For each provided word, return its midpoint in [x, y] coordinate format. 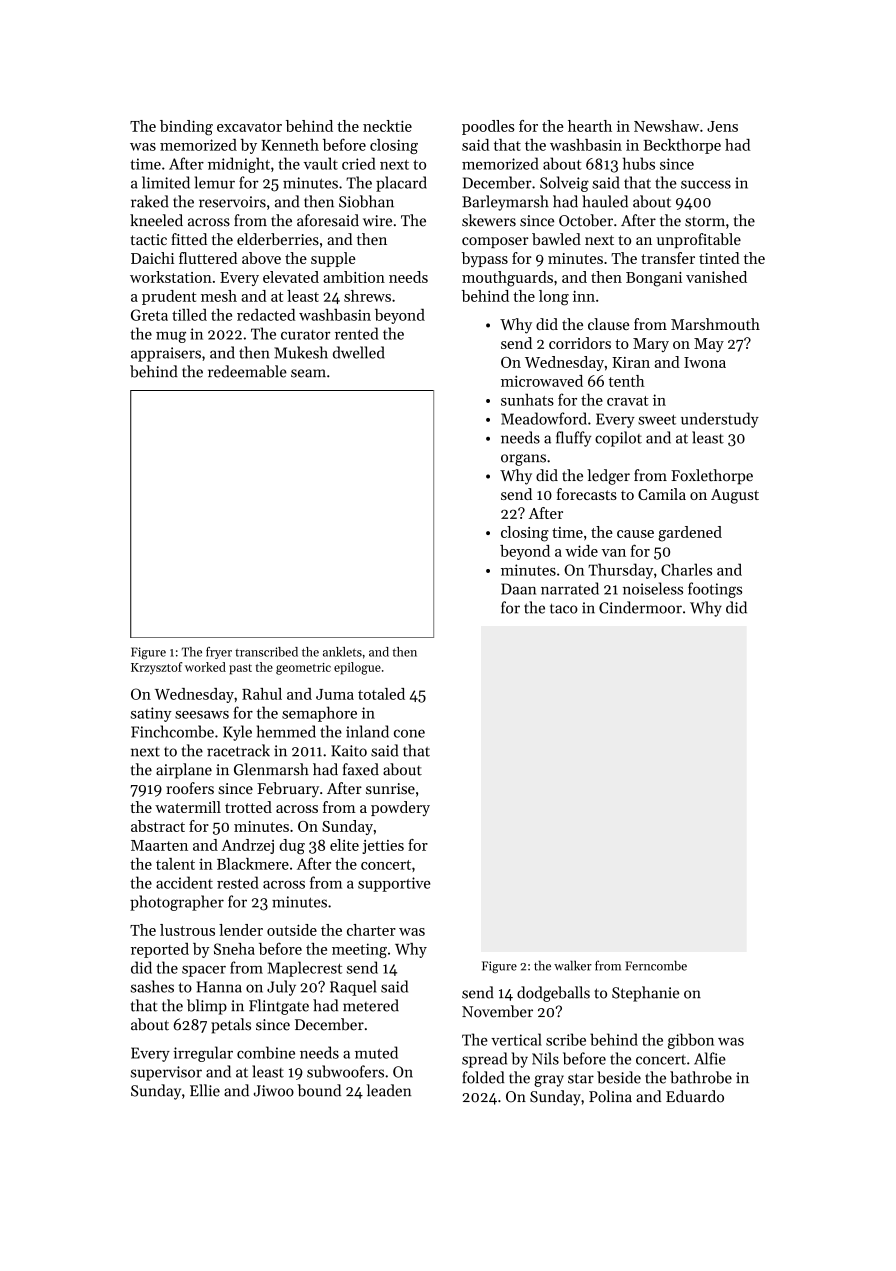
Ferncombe [656, 966]
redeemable [247, 371]
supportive [394, 884]
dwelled [359, 352]
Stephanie [645, 994]
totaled [381, 694]
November [497, 1011]
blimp [207, 1007]
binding [186, 128]
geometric [303, 669]
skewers [489, 220]
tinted [719, 258]
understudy [720, 420]
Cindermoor [640, 607]
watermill [188, 807]
